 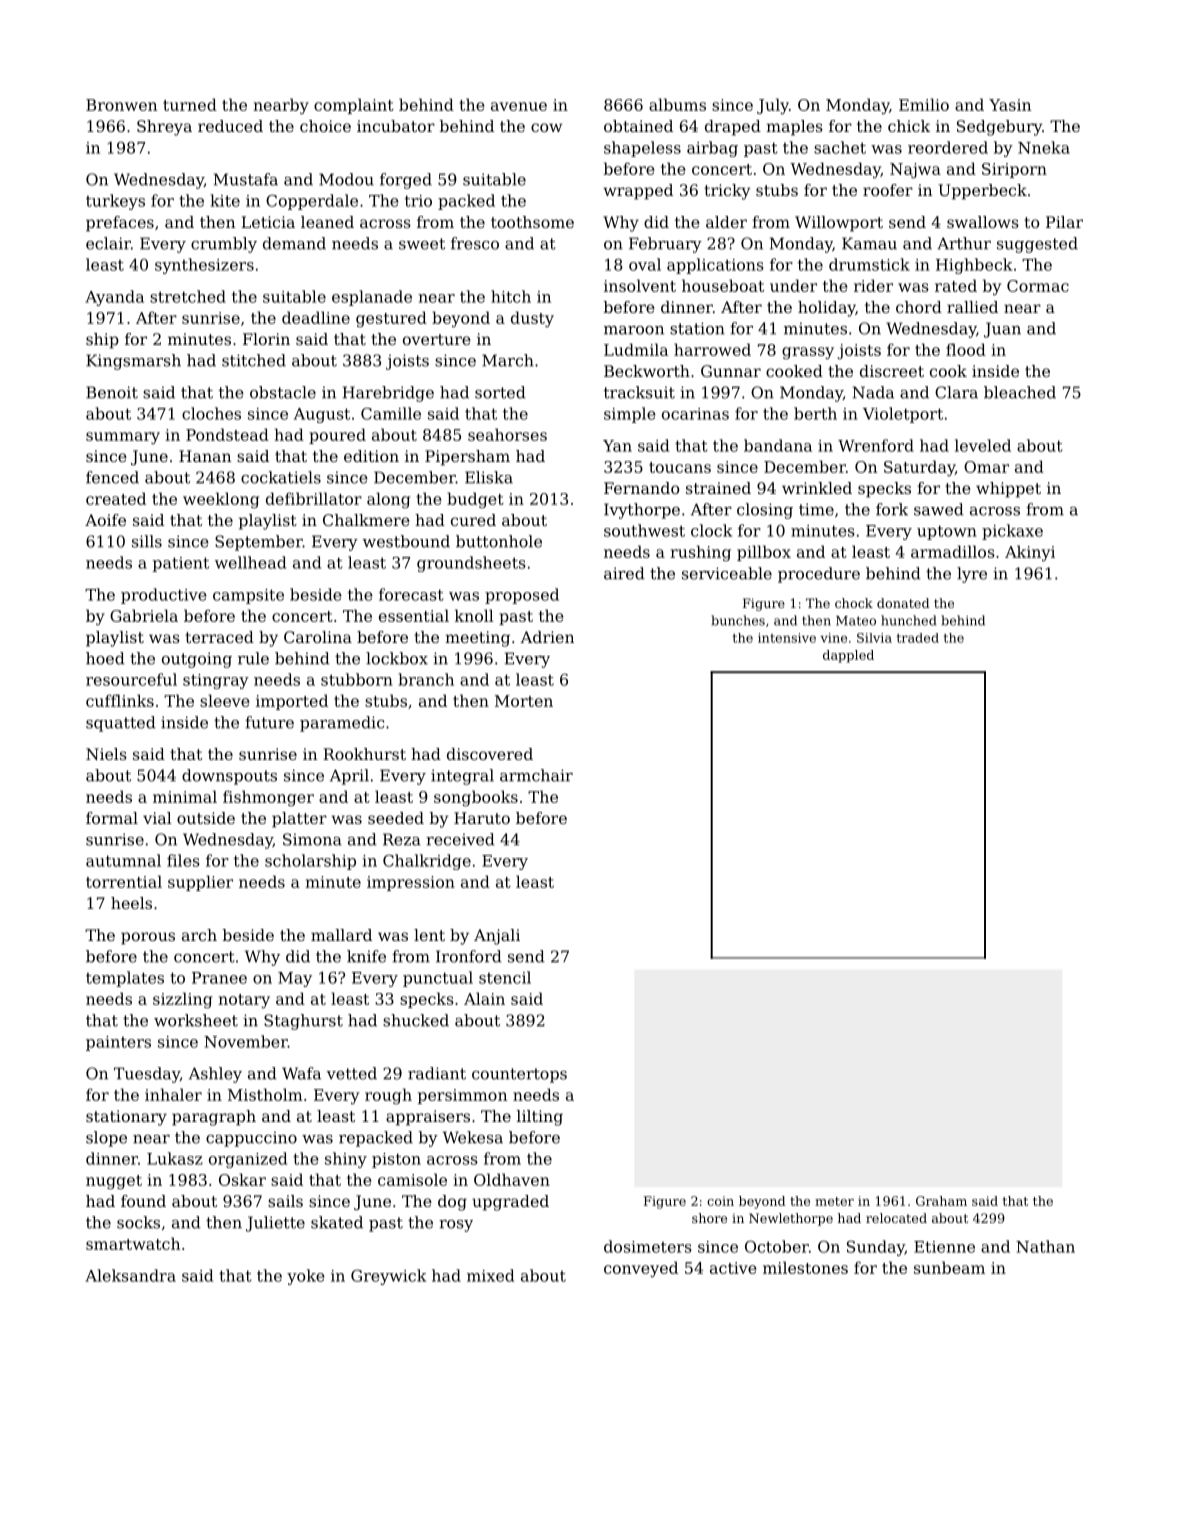 What do you see at coordinates (918, 638) in the image?
I see `traded` at bounding box center [918, 638].
